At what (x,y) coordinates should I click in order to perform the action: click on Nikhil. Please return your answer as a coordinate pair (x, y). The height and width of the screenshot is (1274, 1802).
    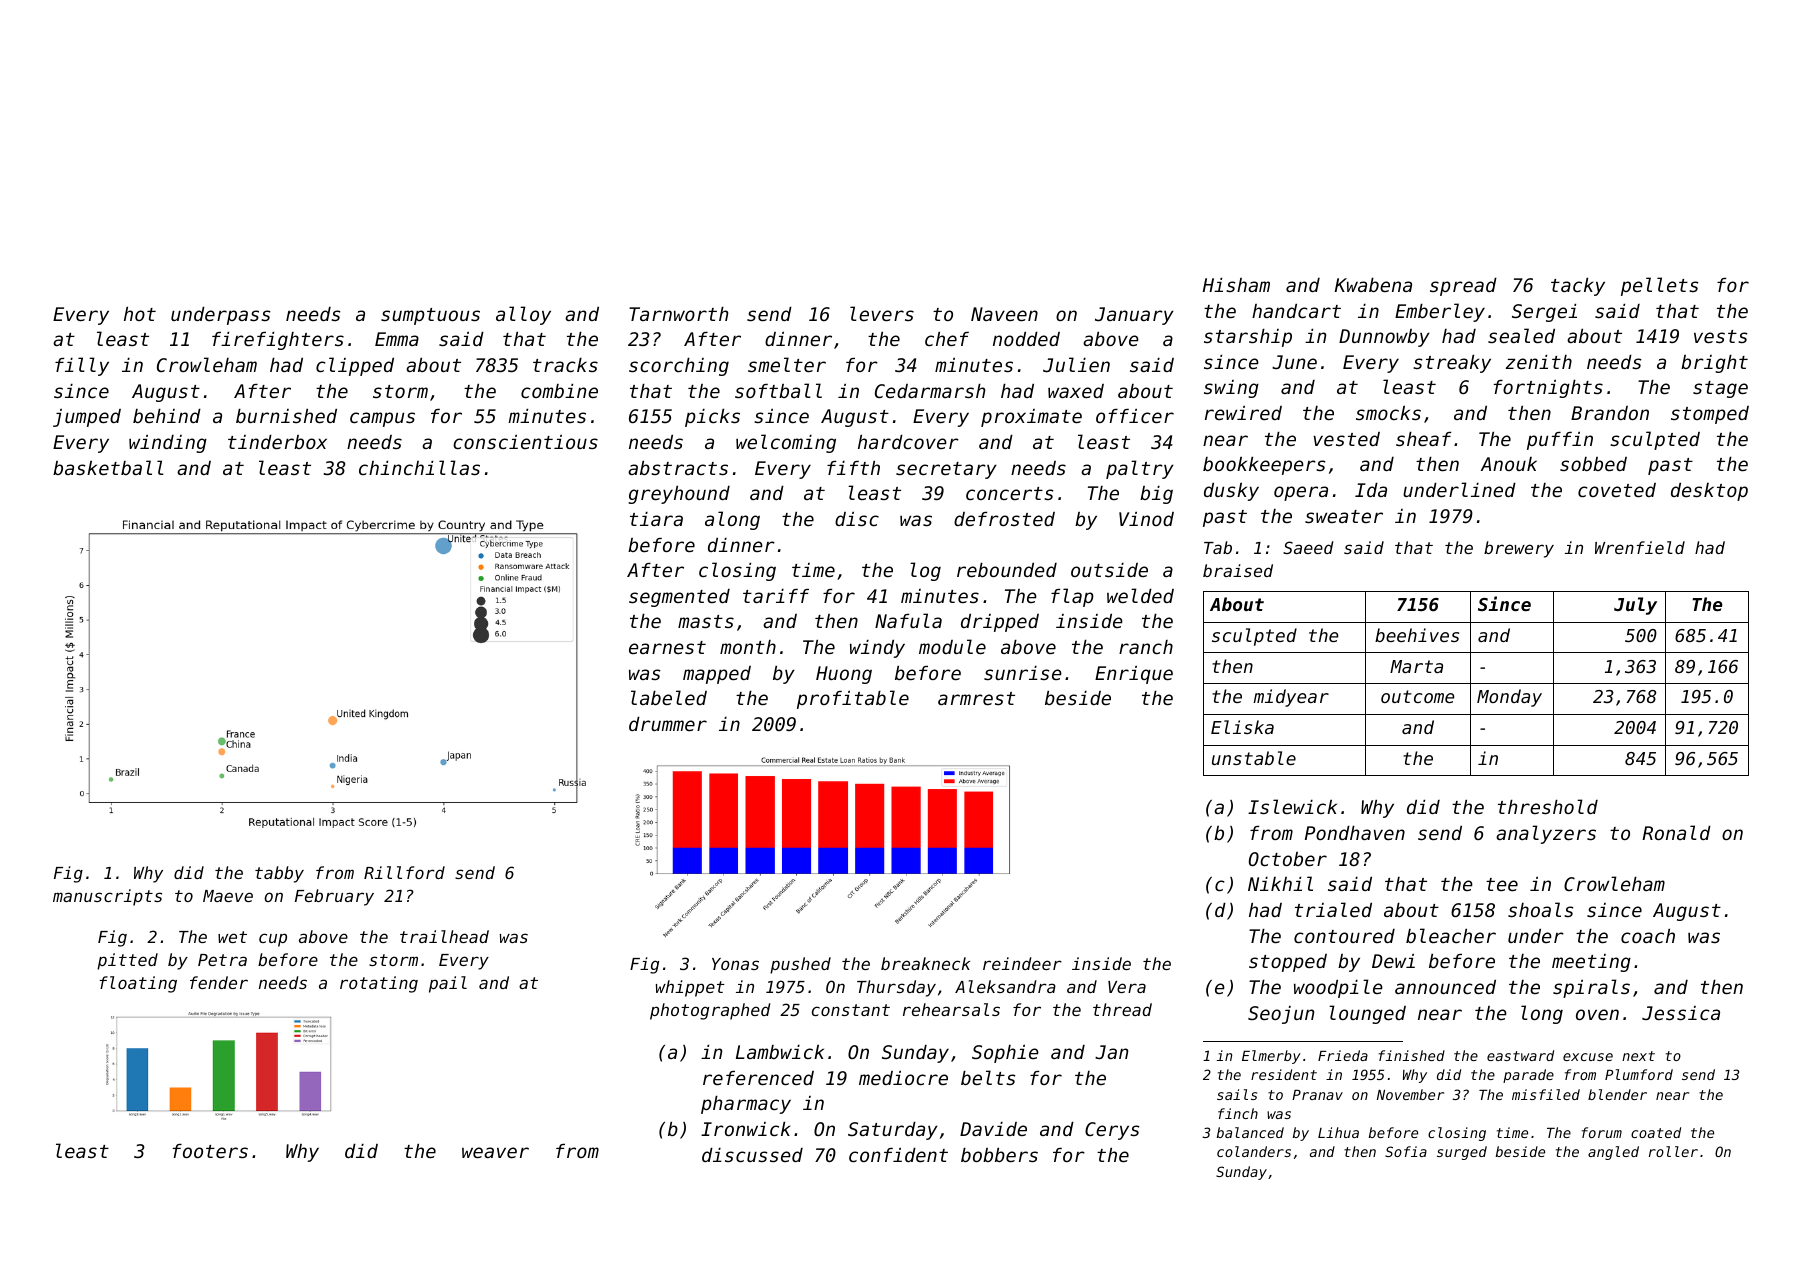
    Looking at the image, I should click on (1280, 883).
